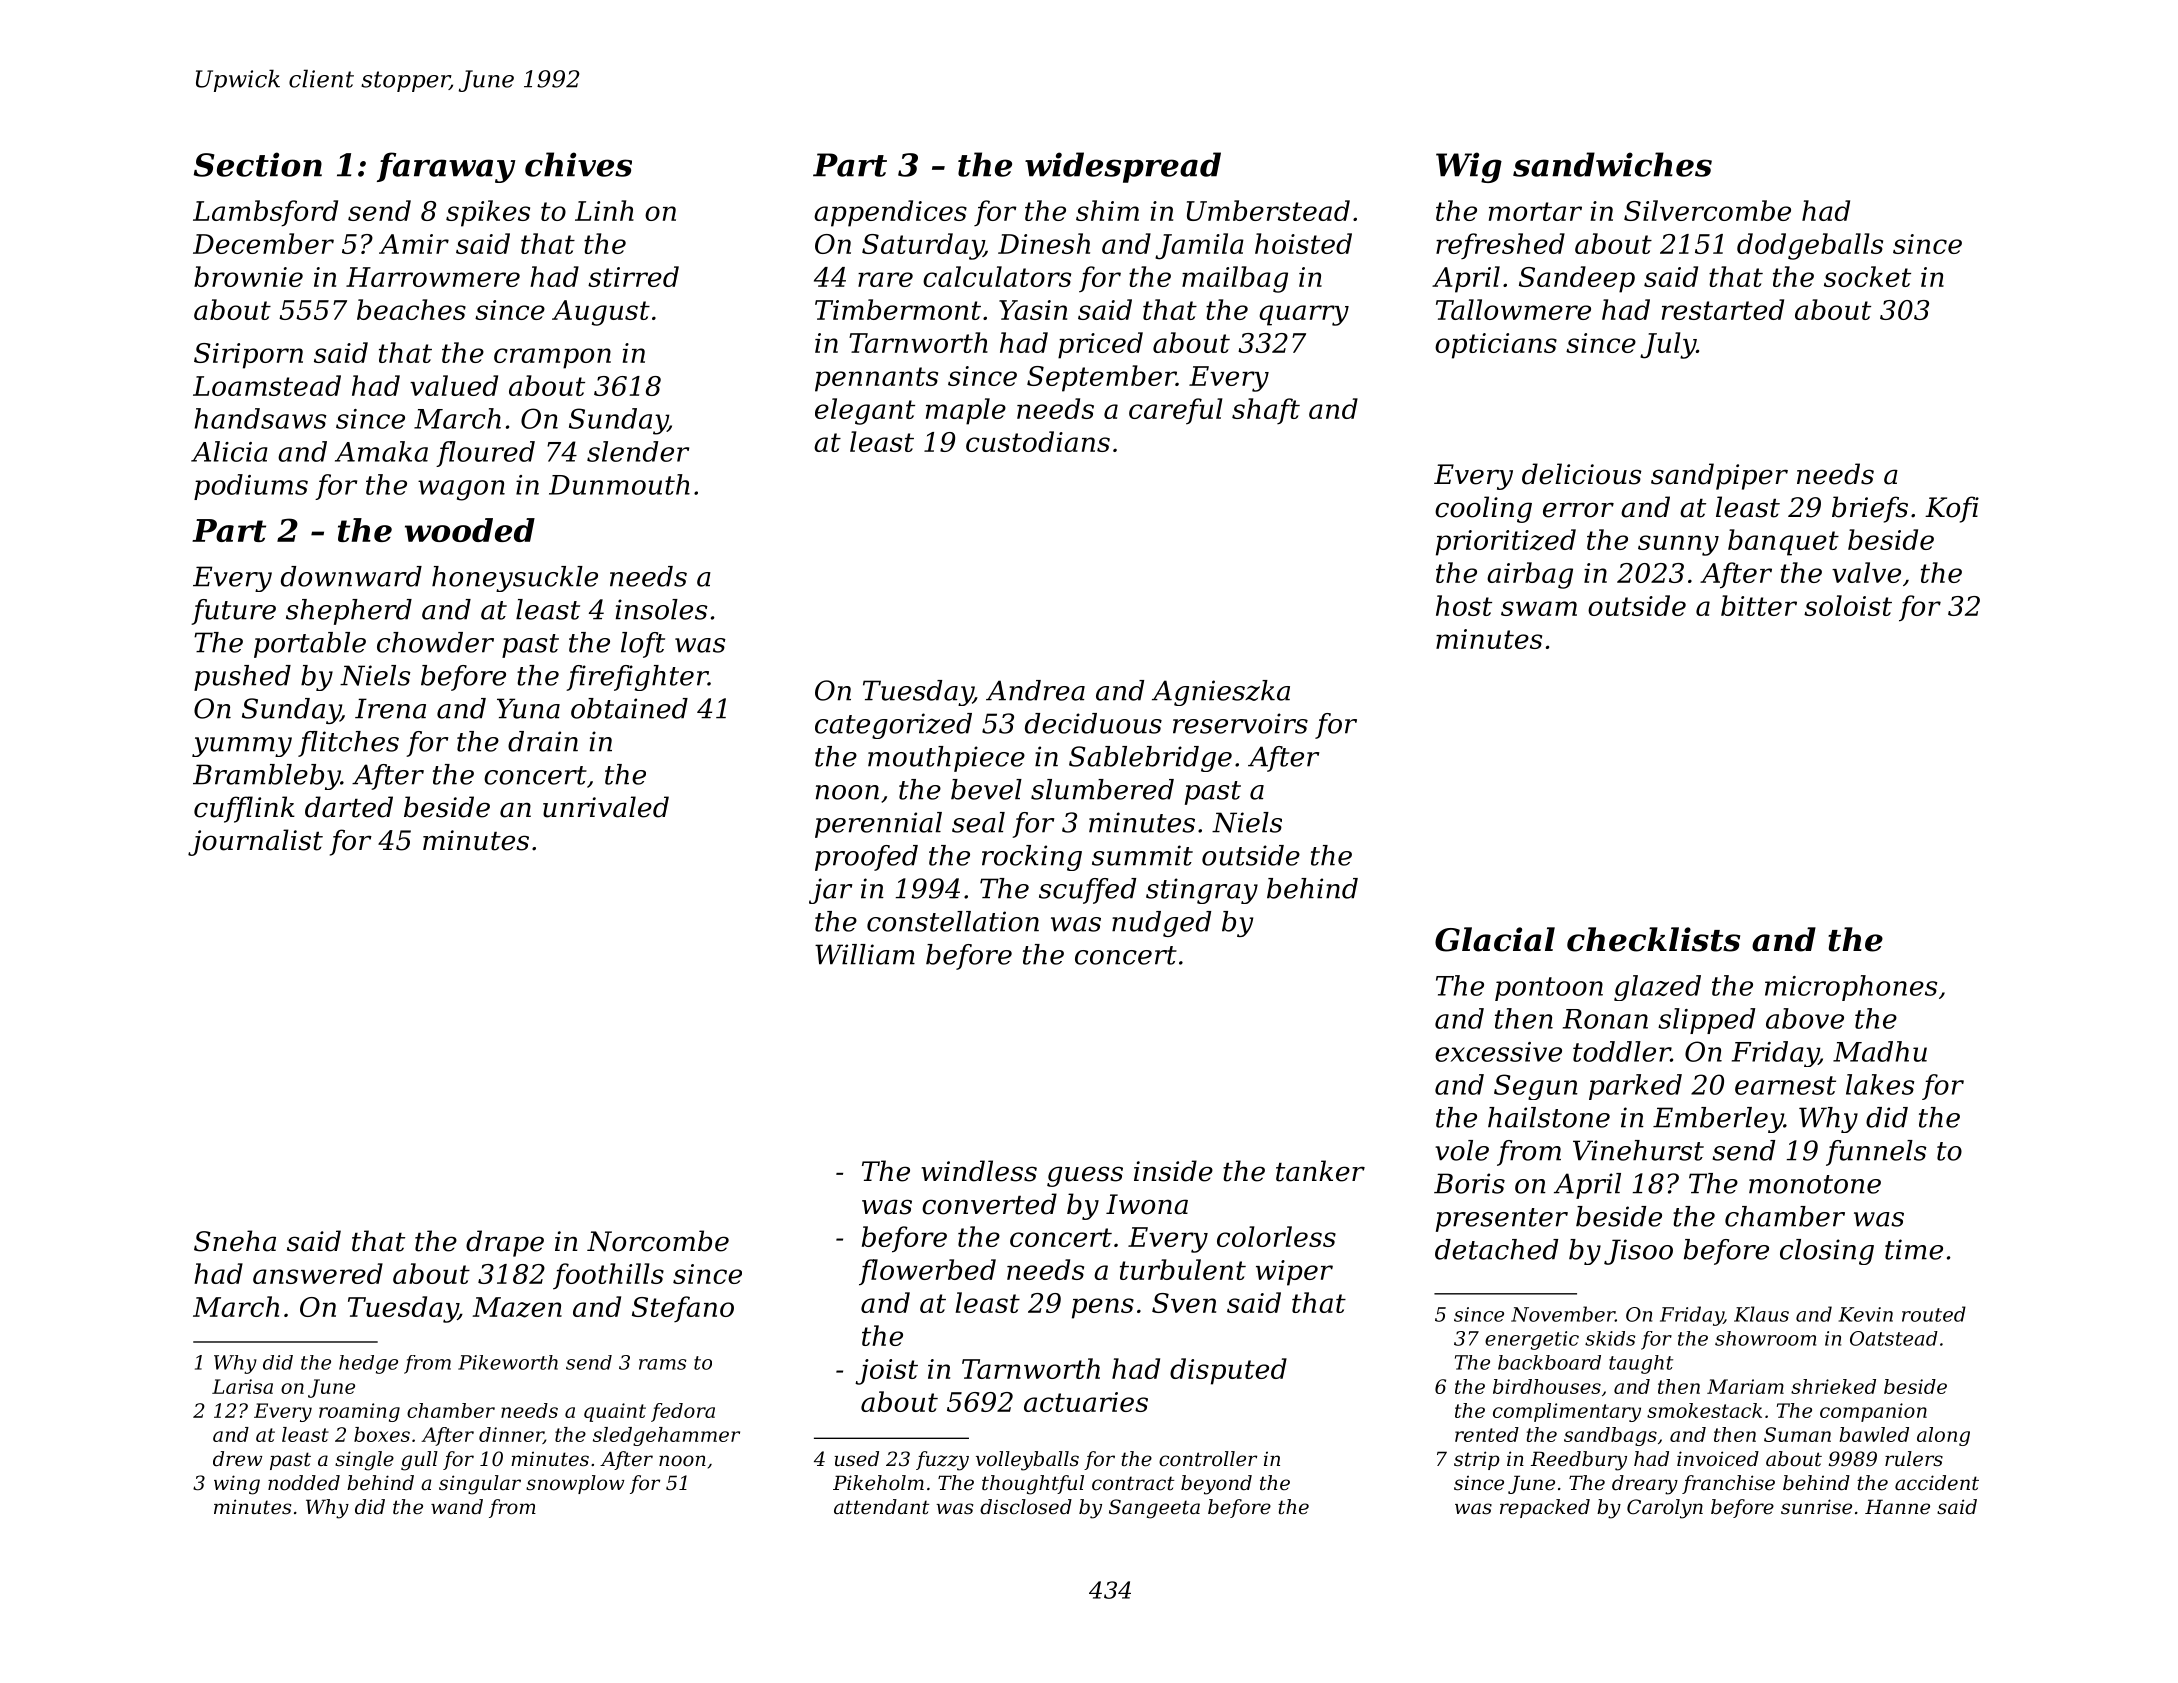 The width and height of the document is (2178, 1683). What do you see at coordinates (1848, 605) in the document?
I see `soloist` at bounding box center [1848, 605].
